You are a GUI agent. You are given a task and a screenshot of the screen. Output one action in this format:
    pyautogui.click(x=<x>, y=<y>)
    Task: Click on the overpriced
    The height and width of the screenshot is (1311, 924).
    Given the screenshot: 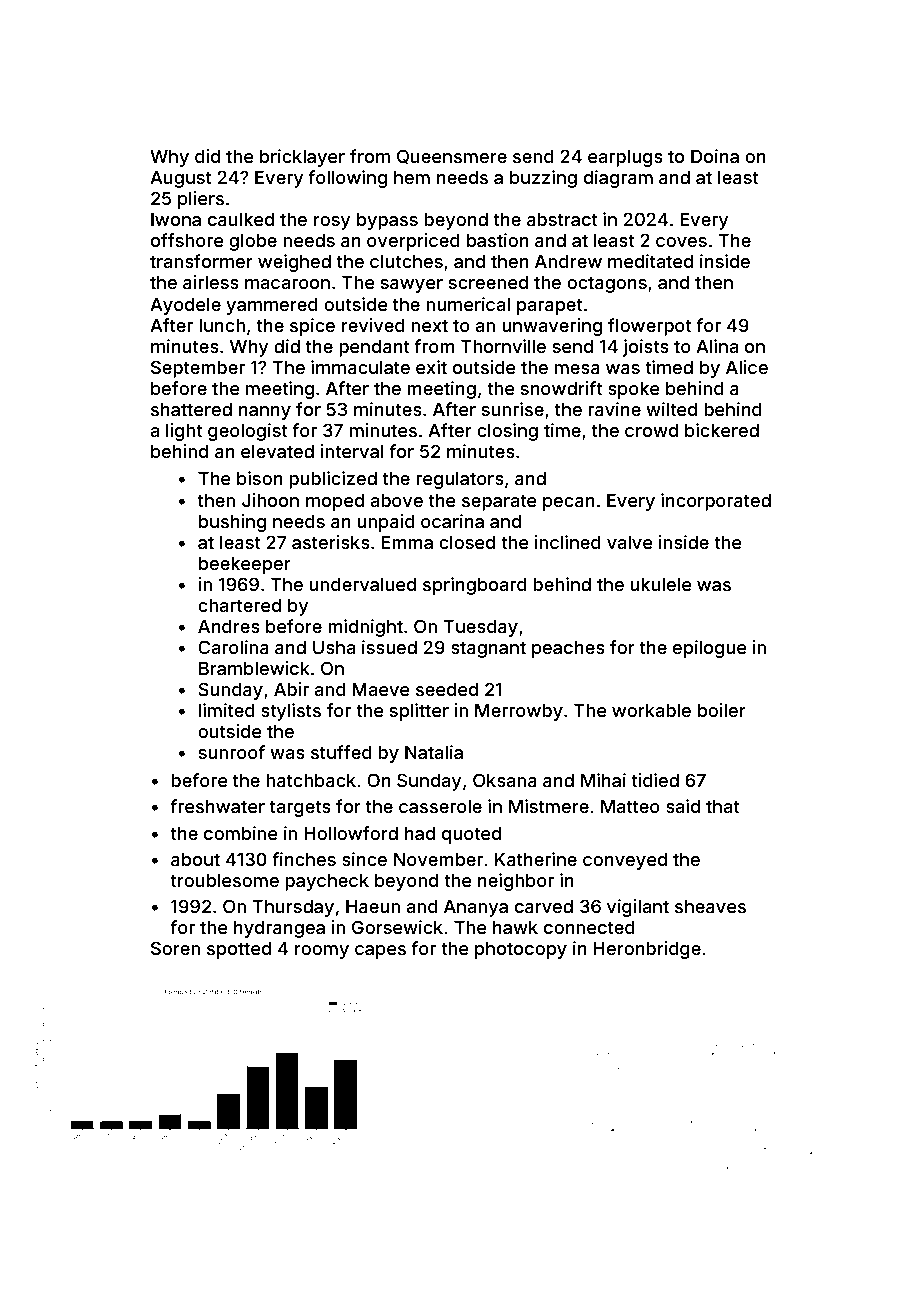 What is the action you would take?
    pyautogui.click(x=413, y=242)
